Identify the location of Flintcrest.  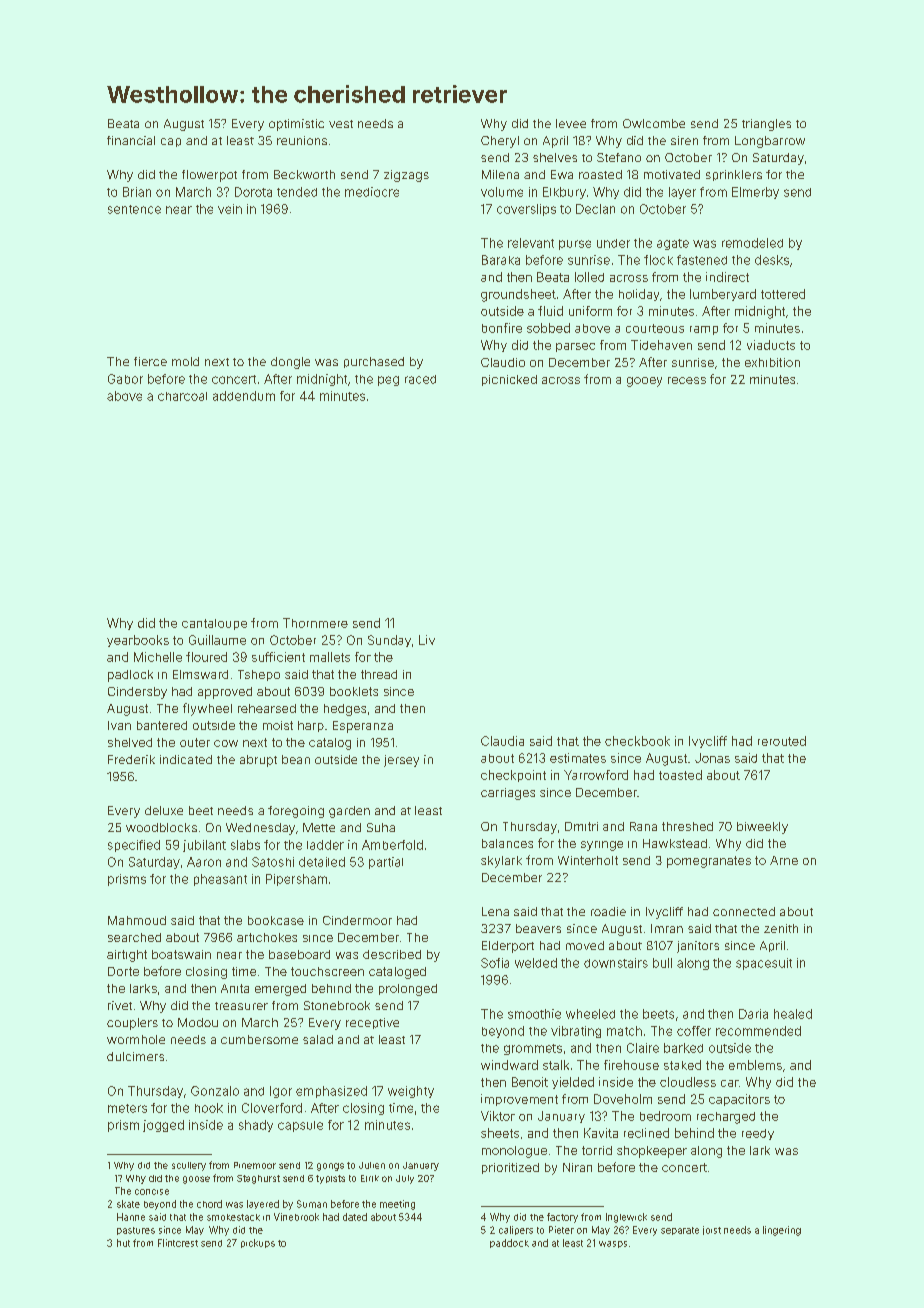
(178, 1243).
